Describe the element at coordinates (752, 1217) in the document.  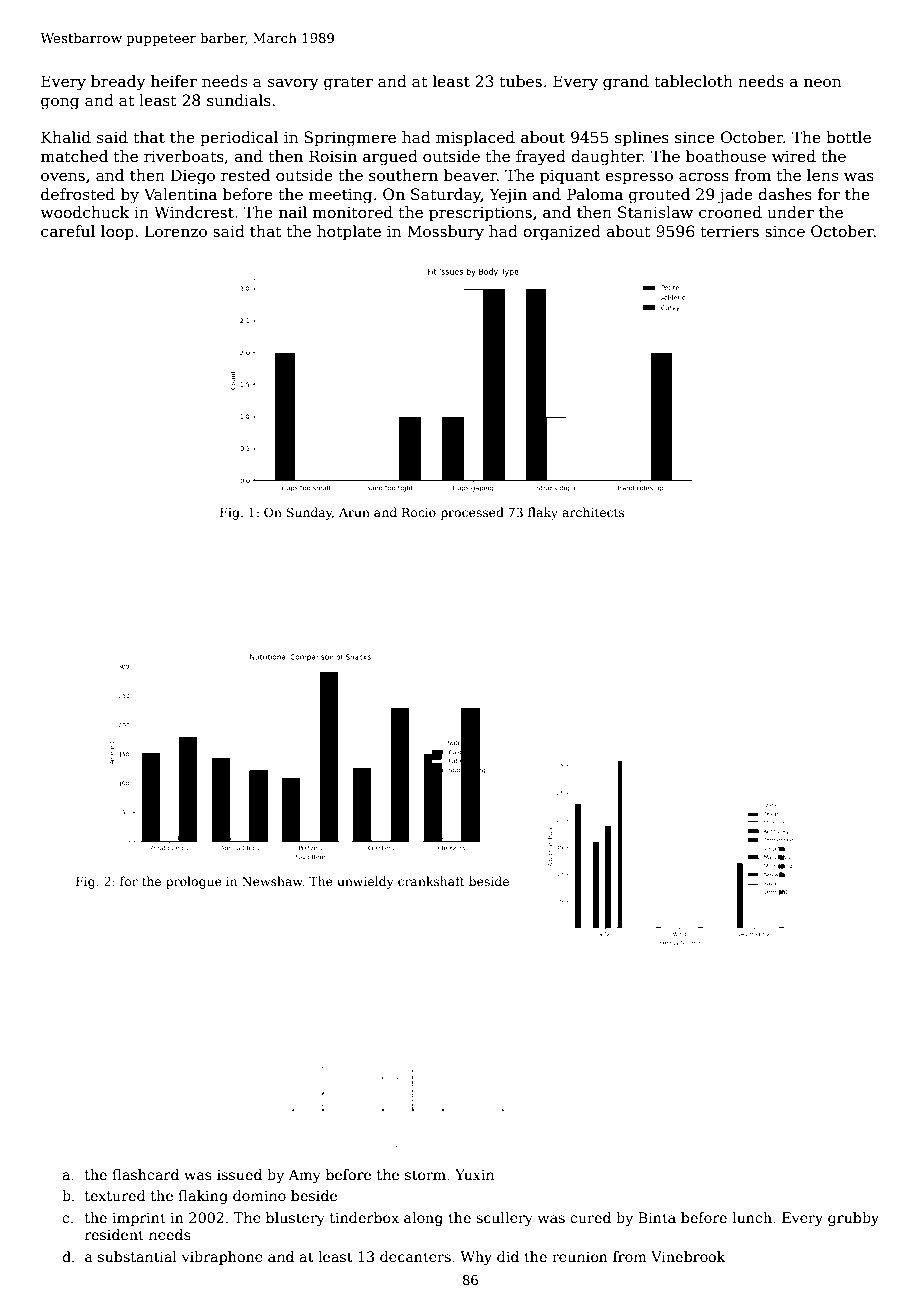
I see `lunch` at that location.
